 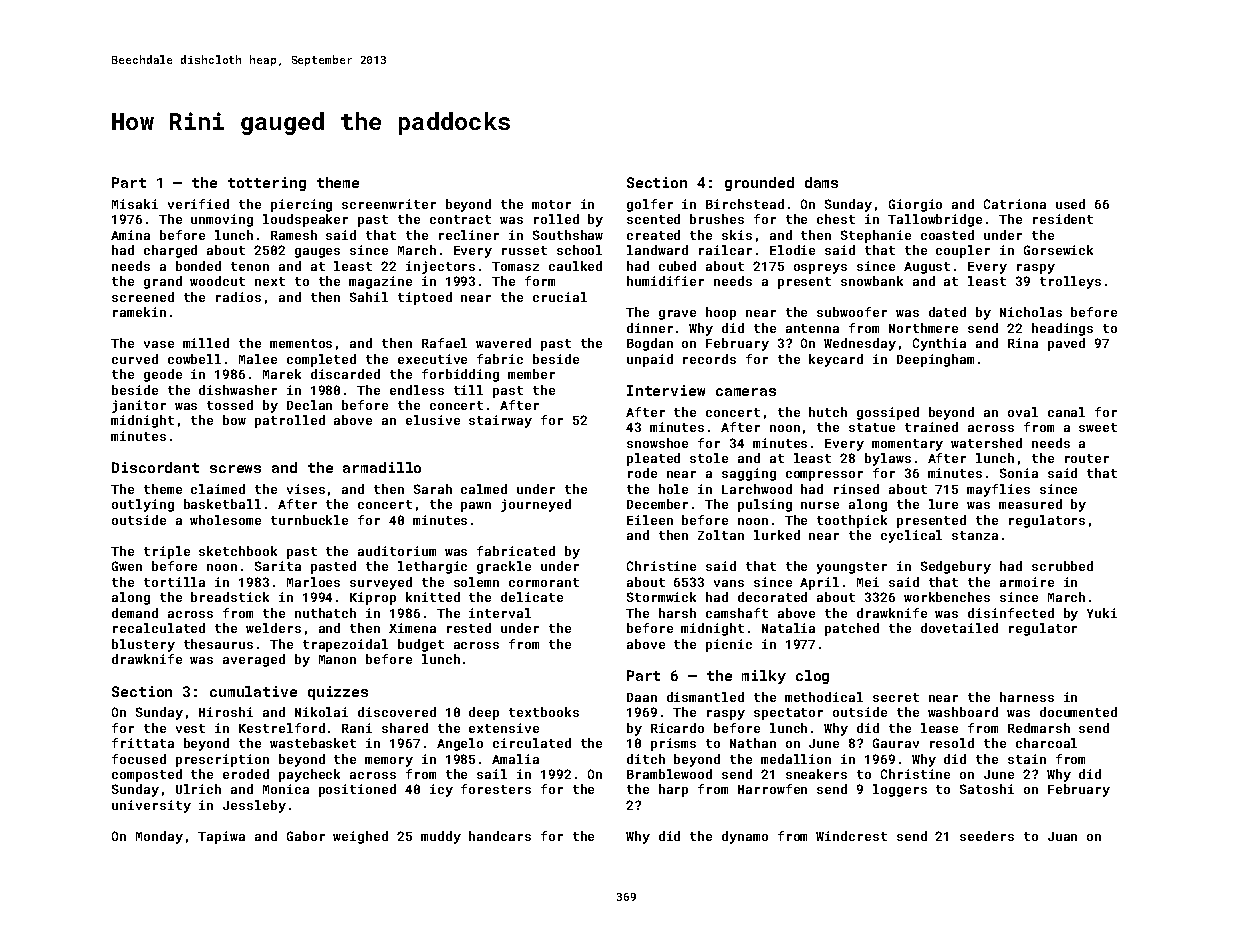 What do you see at coordinates (1015, 204) in the document?
I see `Catriona` at bounding box center [1015, 204].
